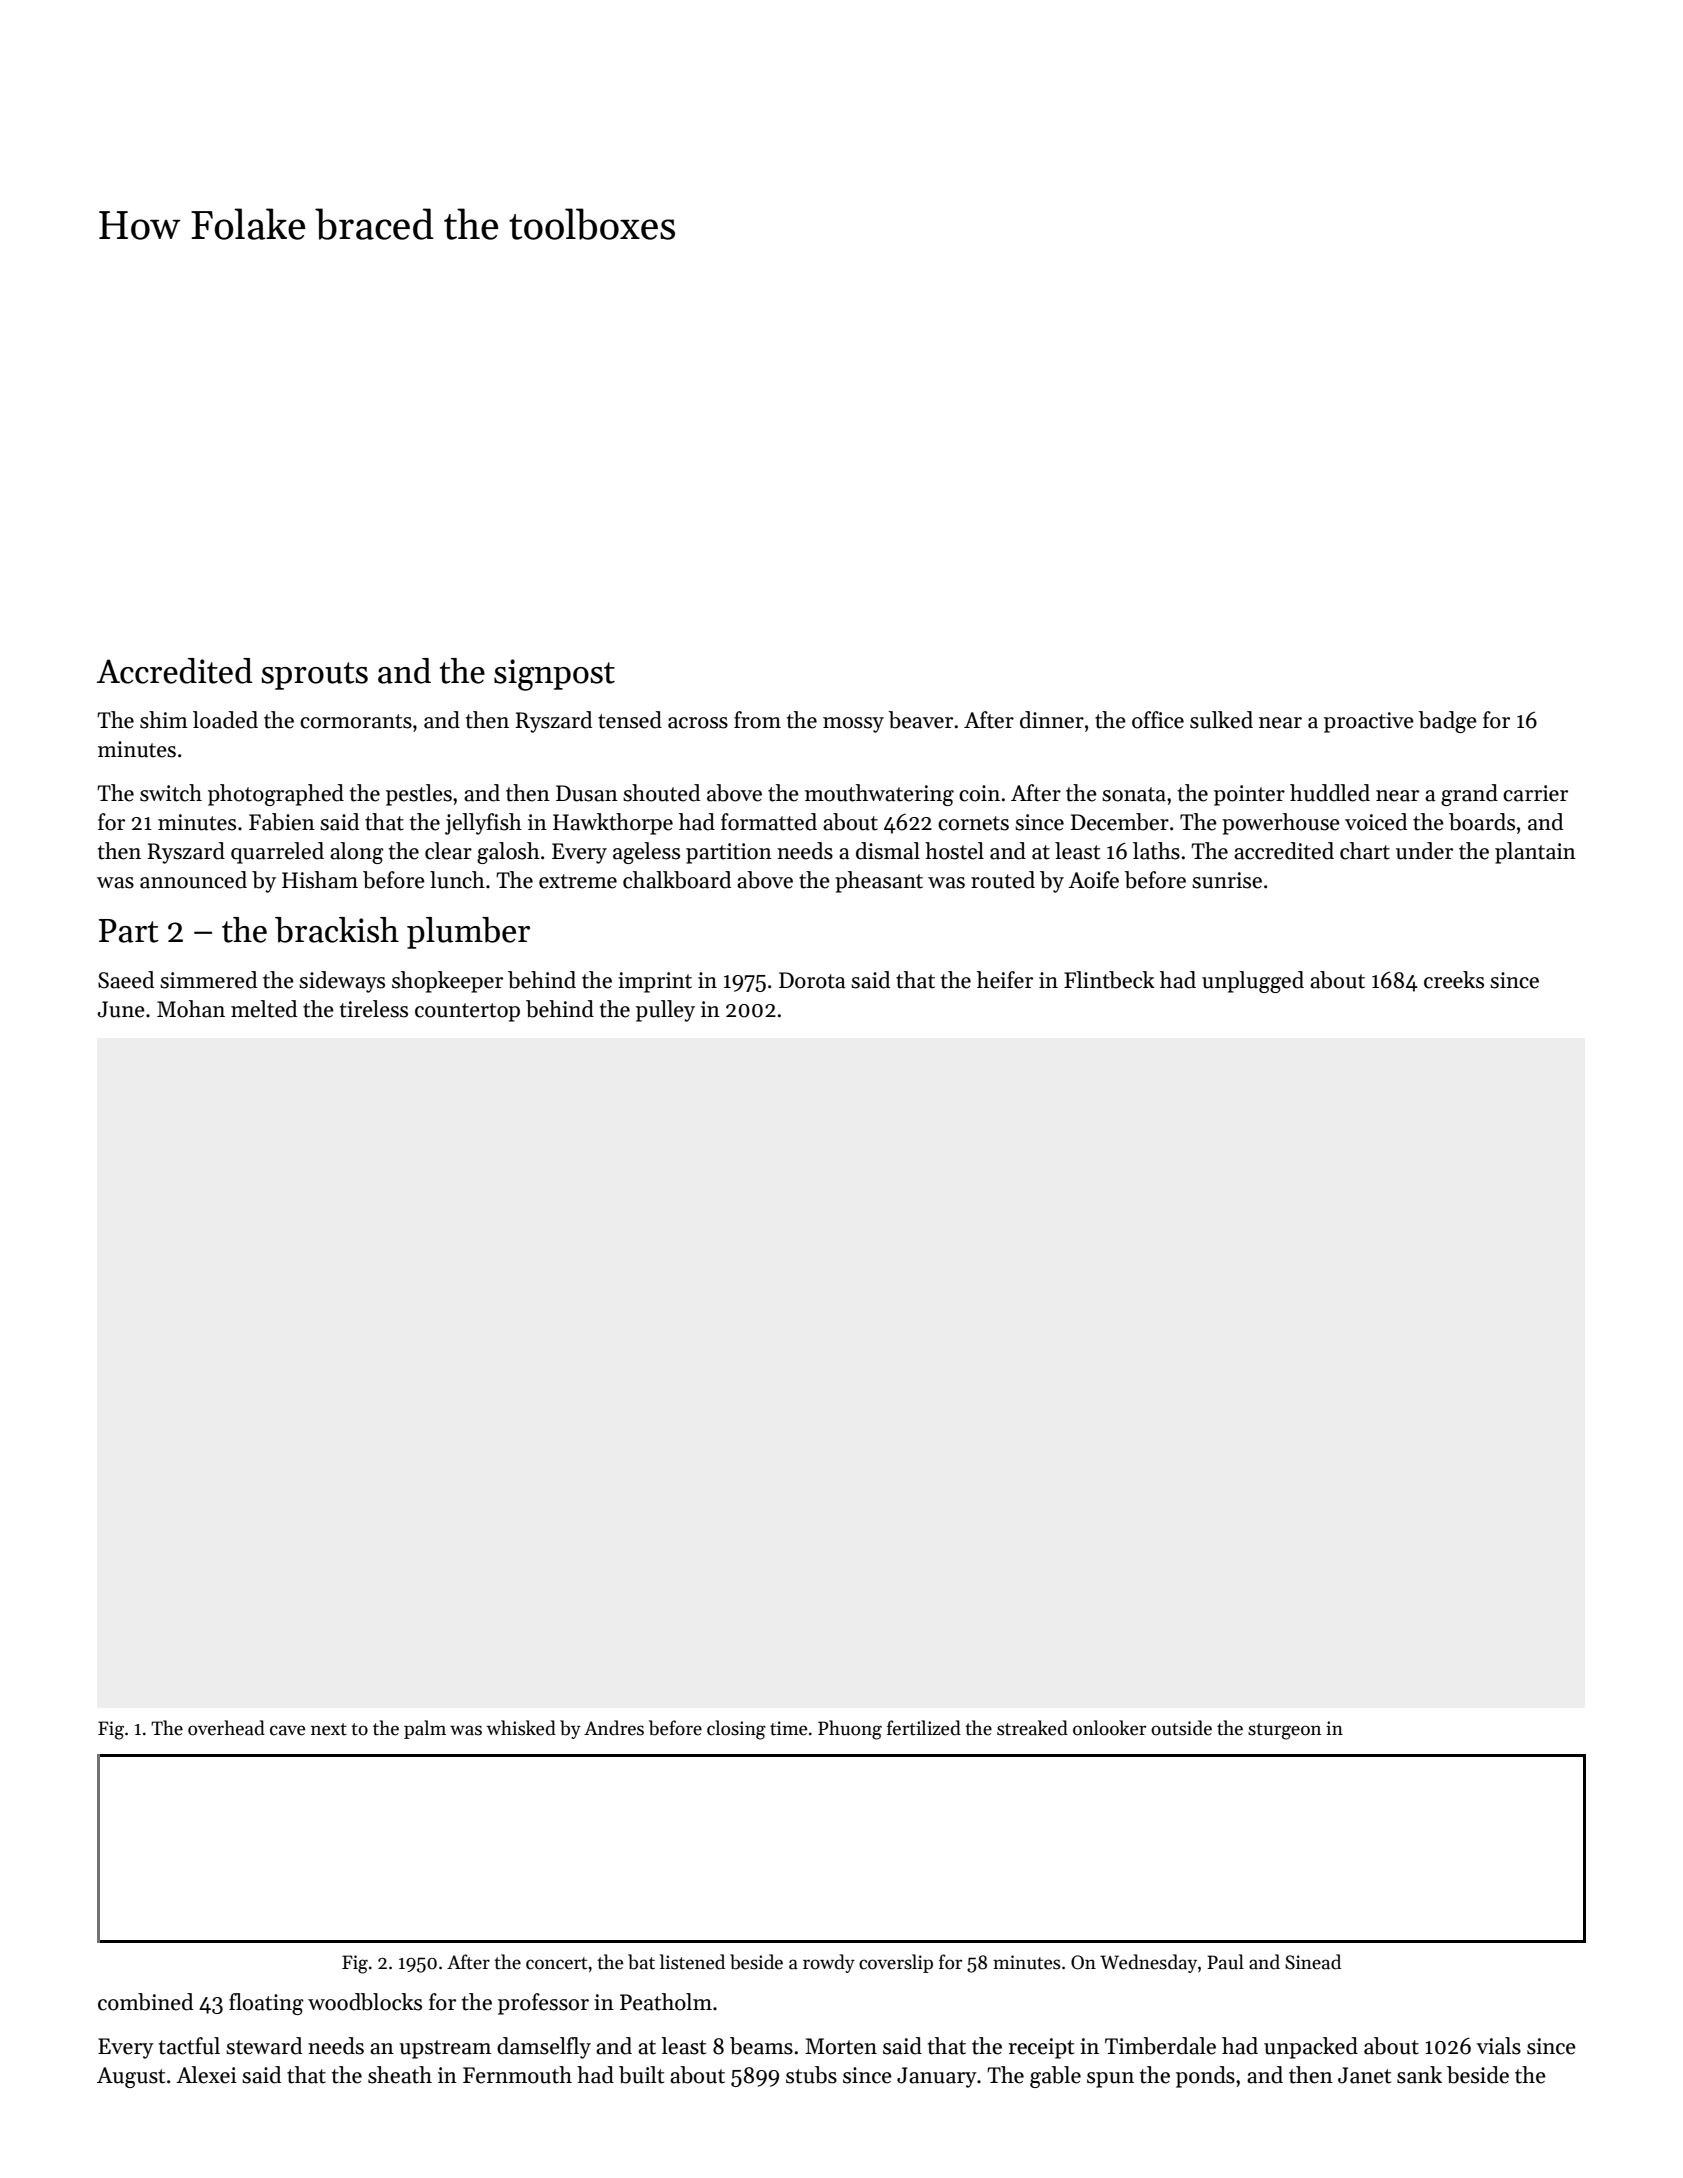 This page has height=2178, width=1683. I want to click on combined, so click(145, 2002).
